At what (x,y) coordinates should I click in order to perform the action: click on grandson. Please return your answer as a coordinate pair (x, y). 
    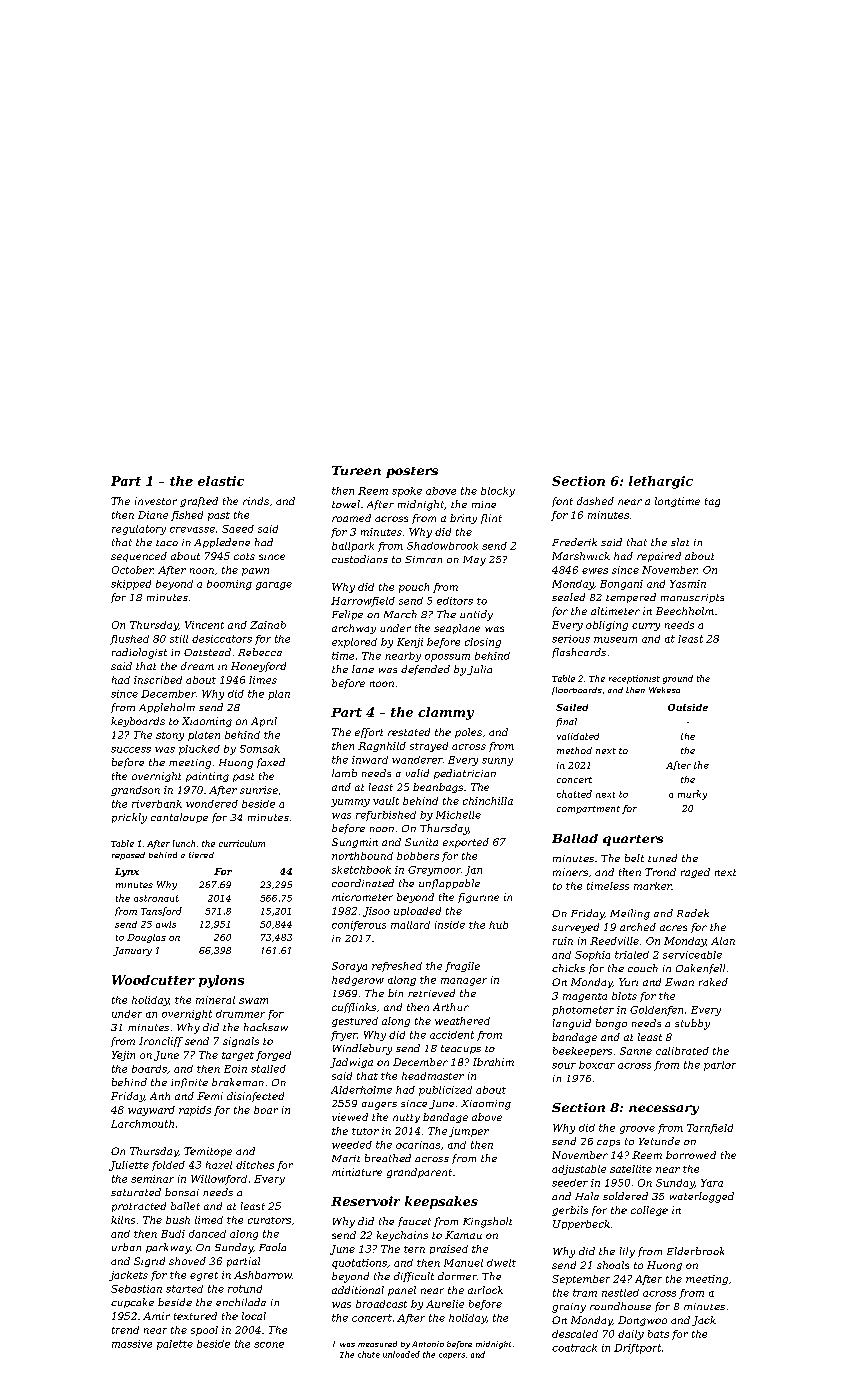
    Looking at the image, I should click on (135, 791).
